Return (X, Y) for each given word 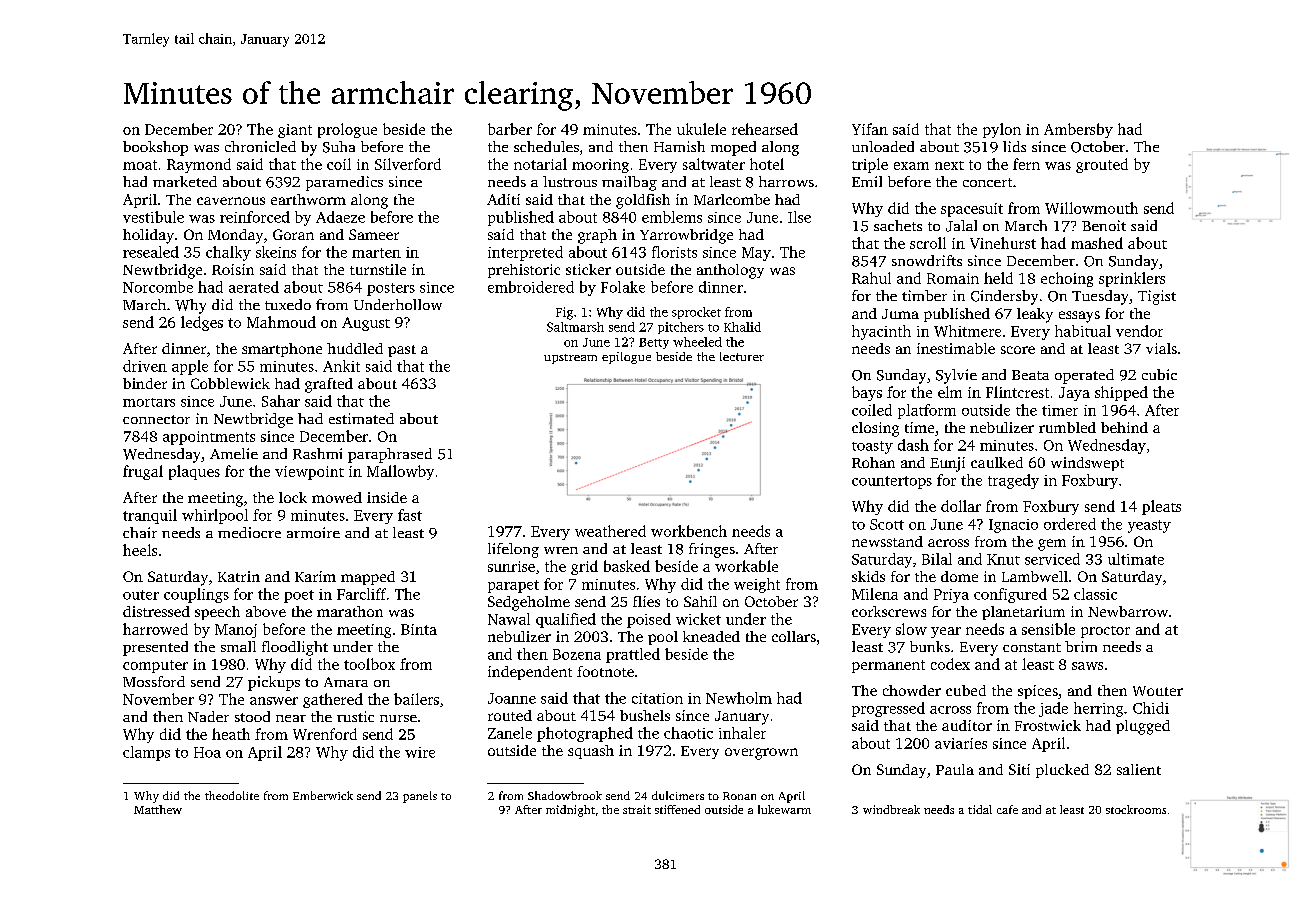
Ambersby (1078, 130)
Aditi (503, 199)
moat (140, 165)
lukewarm (784, 809)
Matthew (158, 809)
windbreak (891, 809)
